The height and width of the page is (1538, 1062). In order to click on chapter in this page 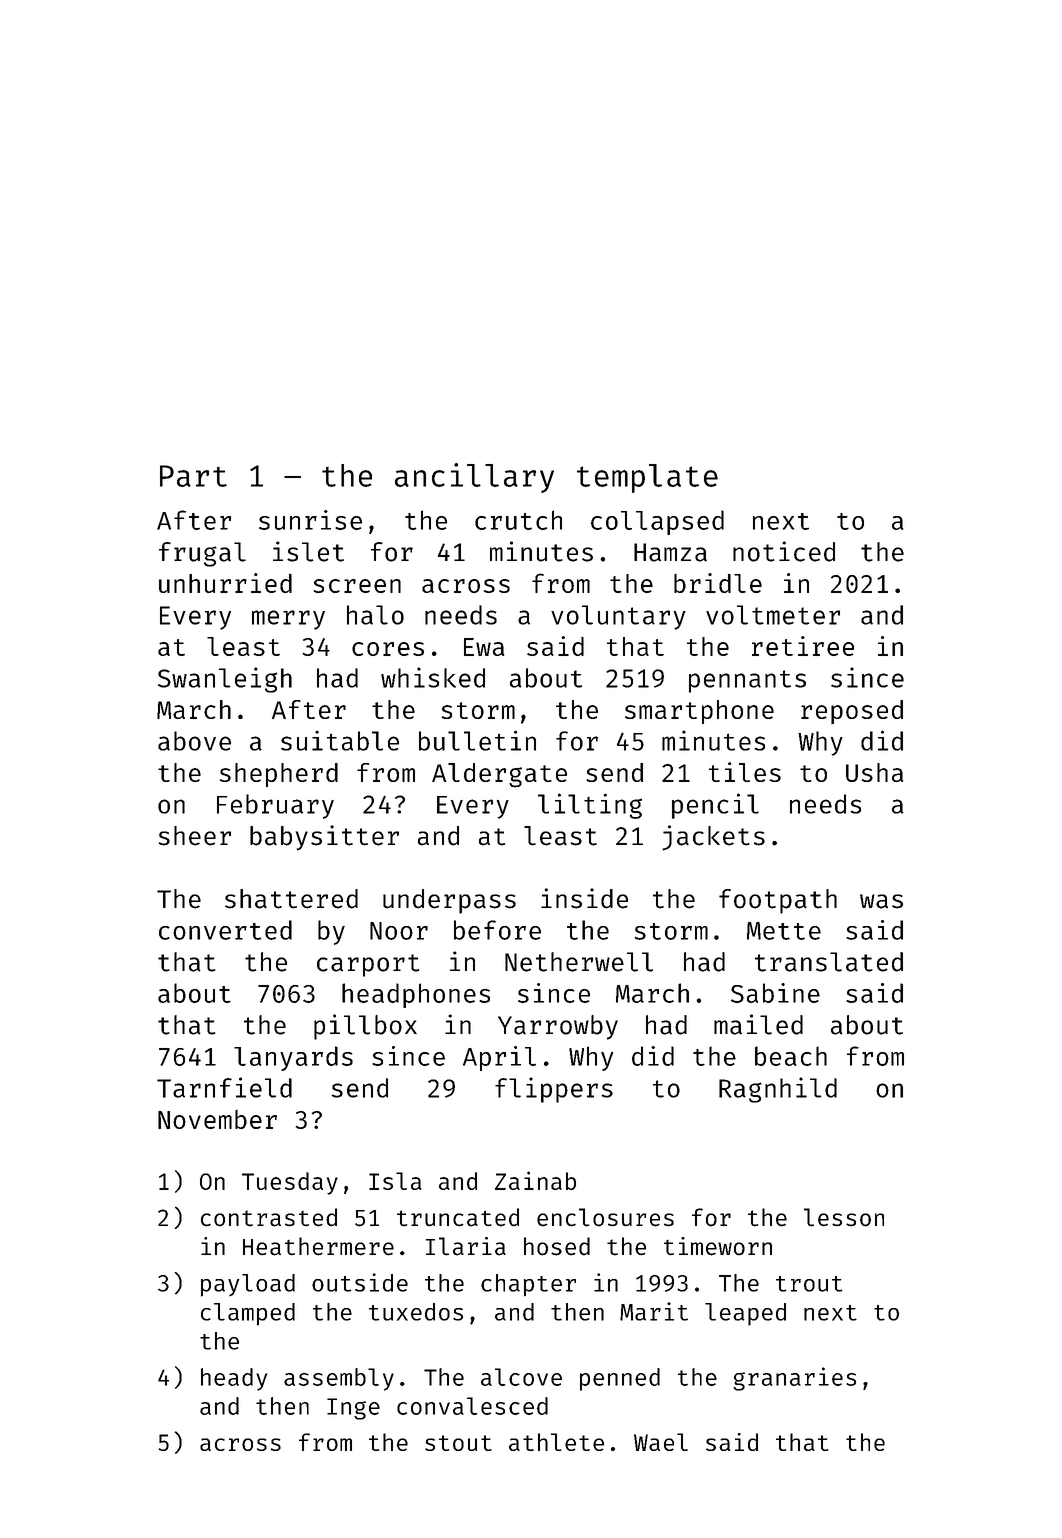, I will do `click(528, 1285)`.
